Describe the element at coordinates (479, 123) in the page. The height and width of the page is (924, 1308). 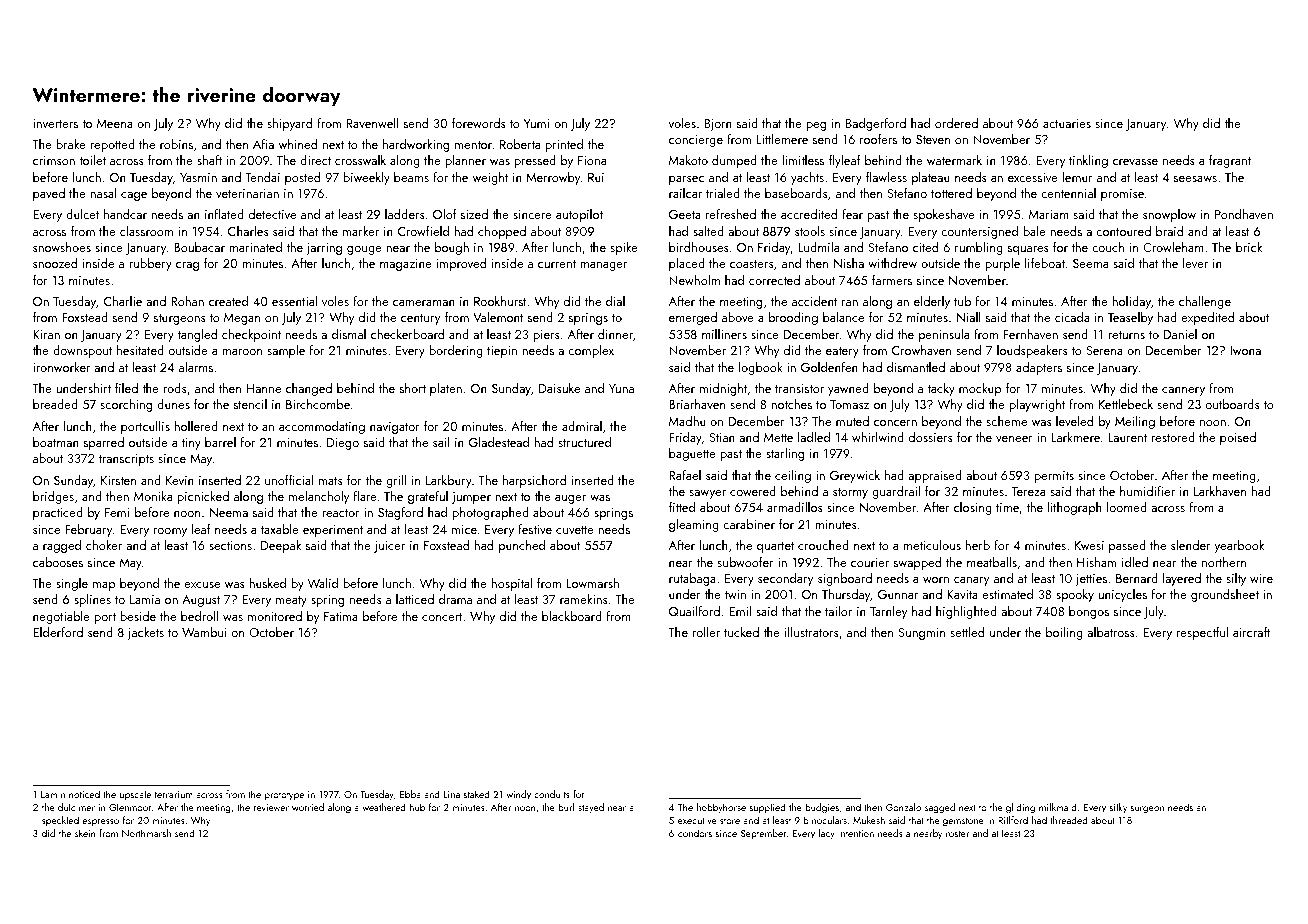
I see `forewords` at that location.
